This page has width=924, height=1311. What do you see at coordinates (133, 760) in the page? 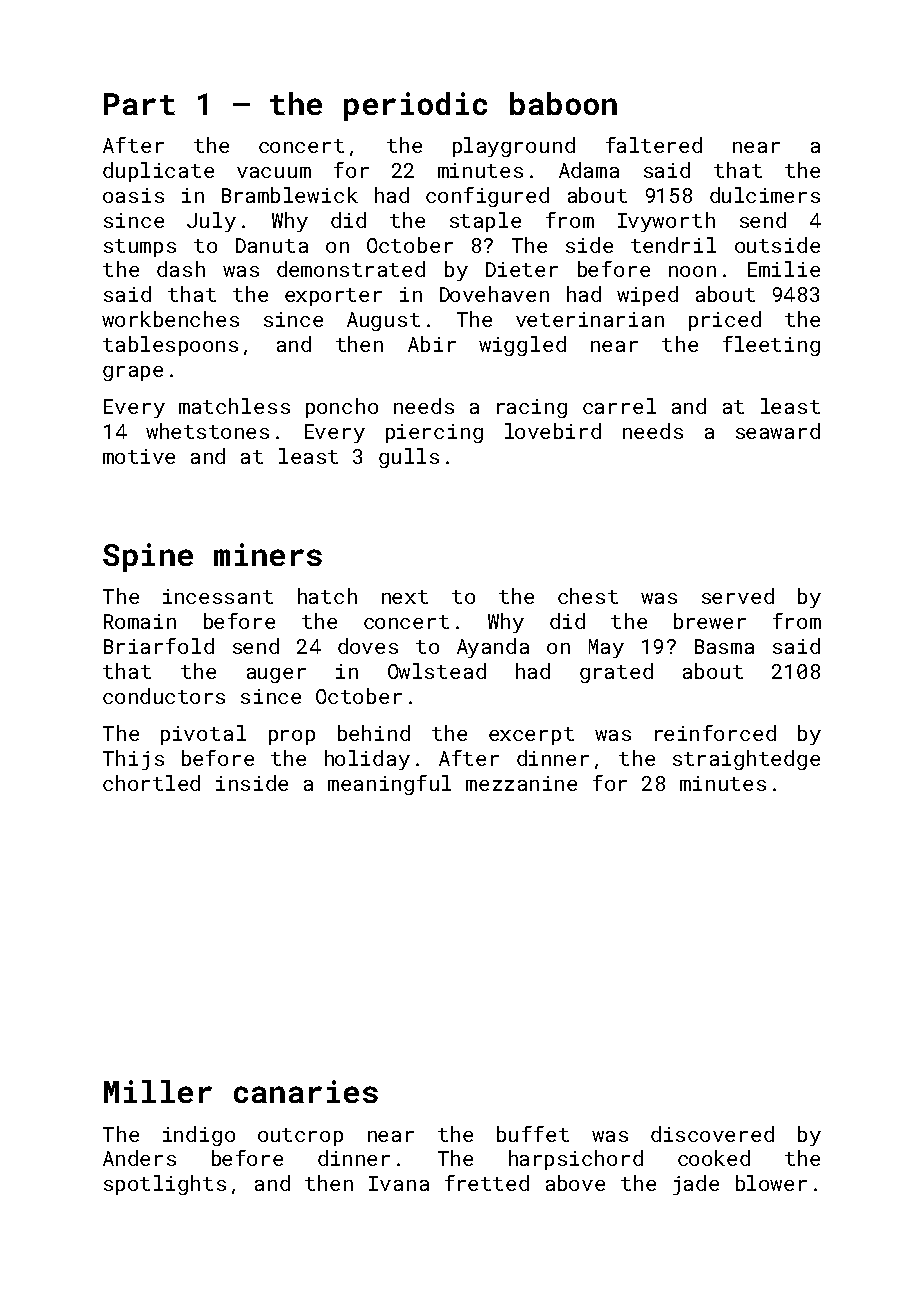
I see `Thijs` at bounding box center [133, 760].
